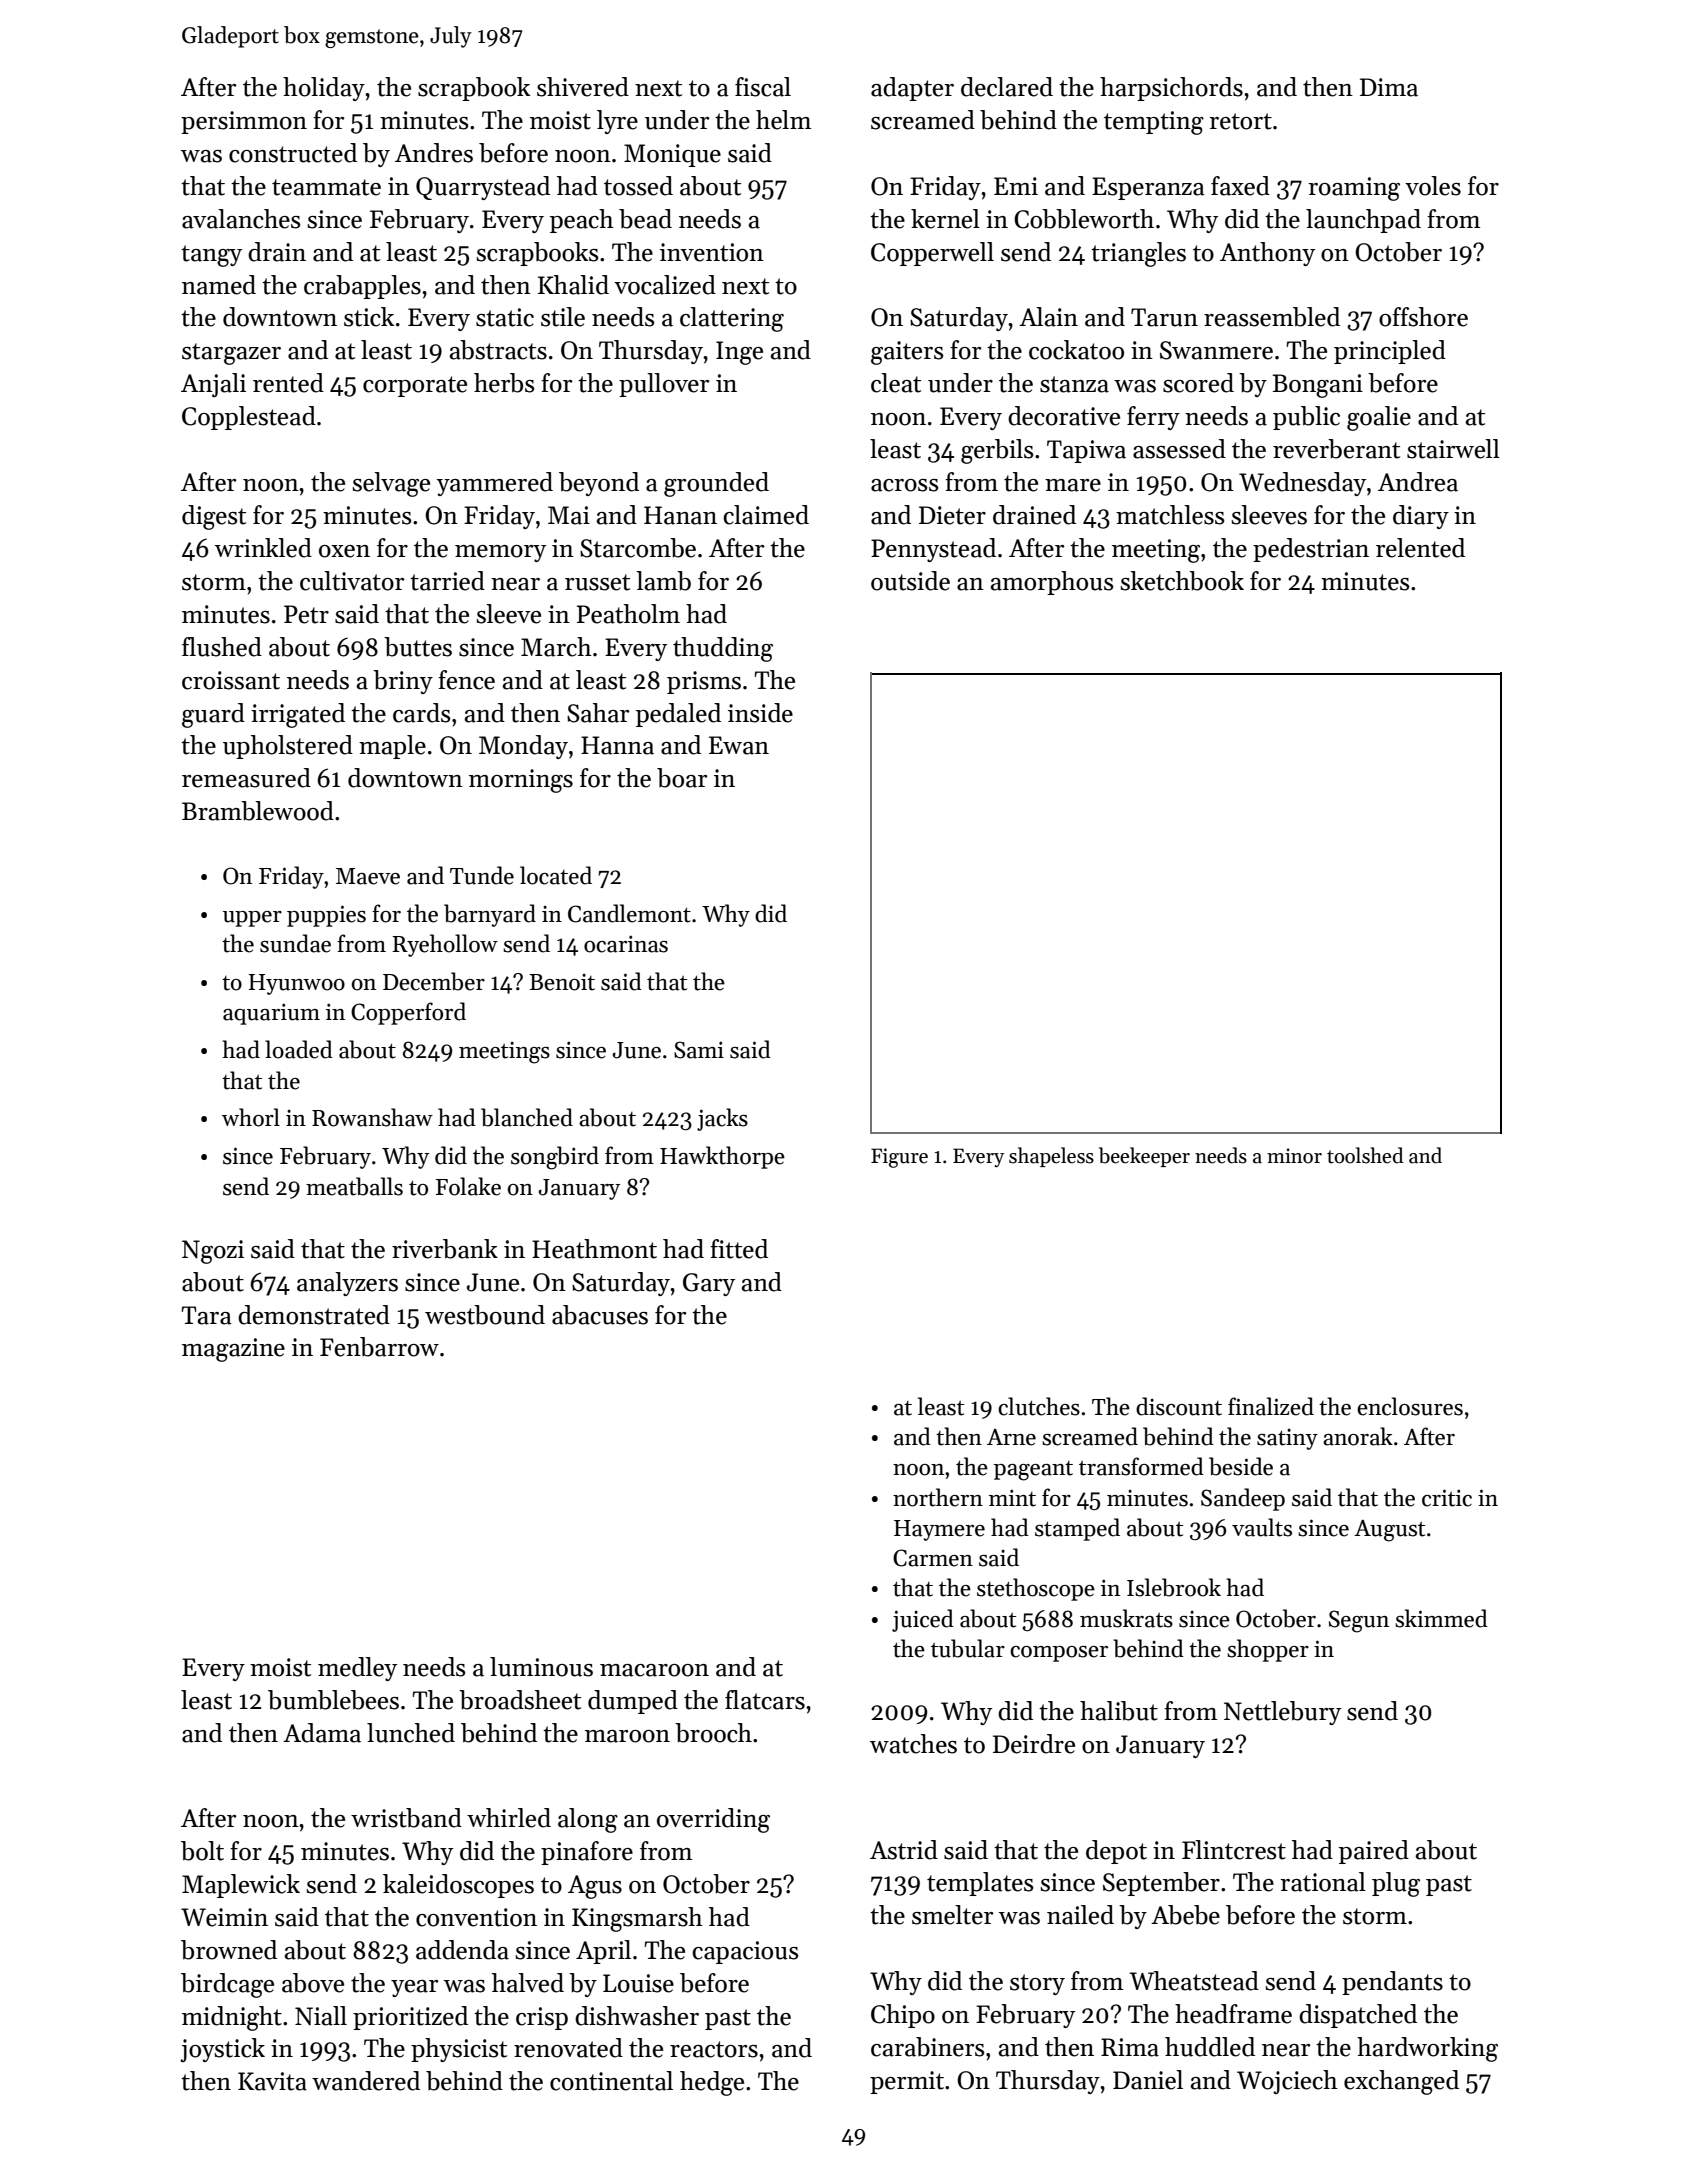  I want to click on magazine, so click(233, 1350).
